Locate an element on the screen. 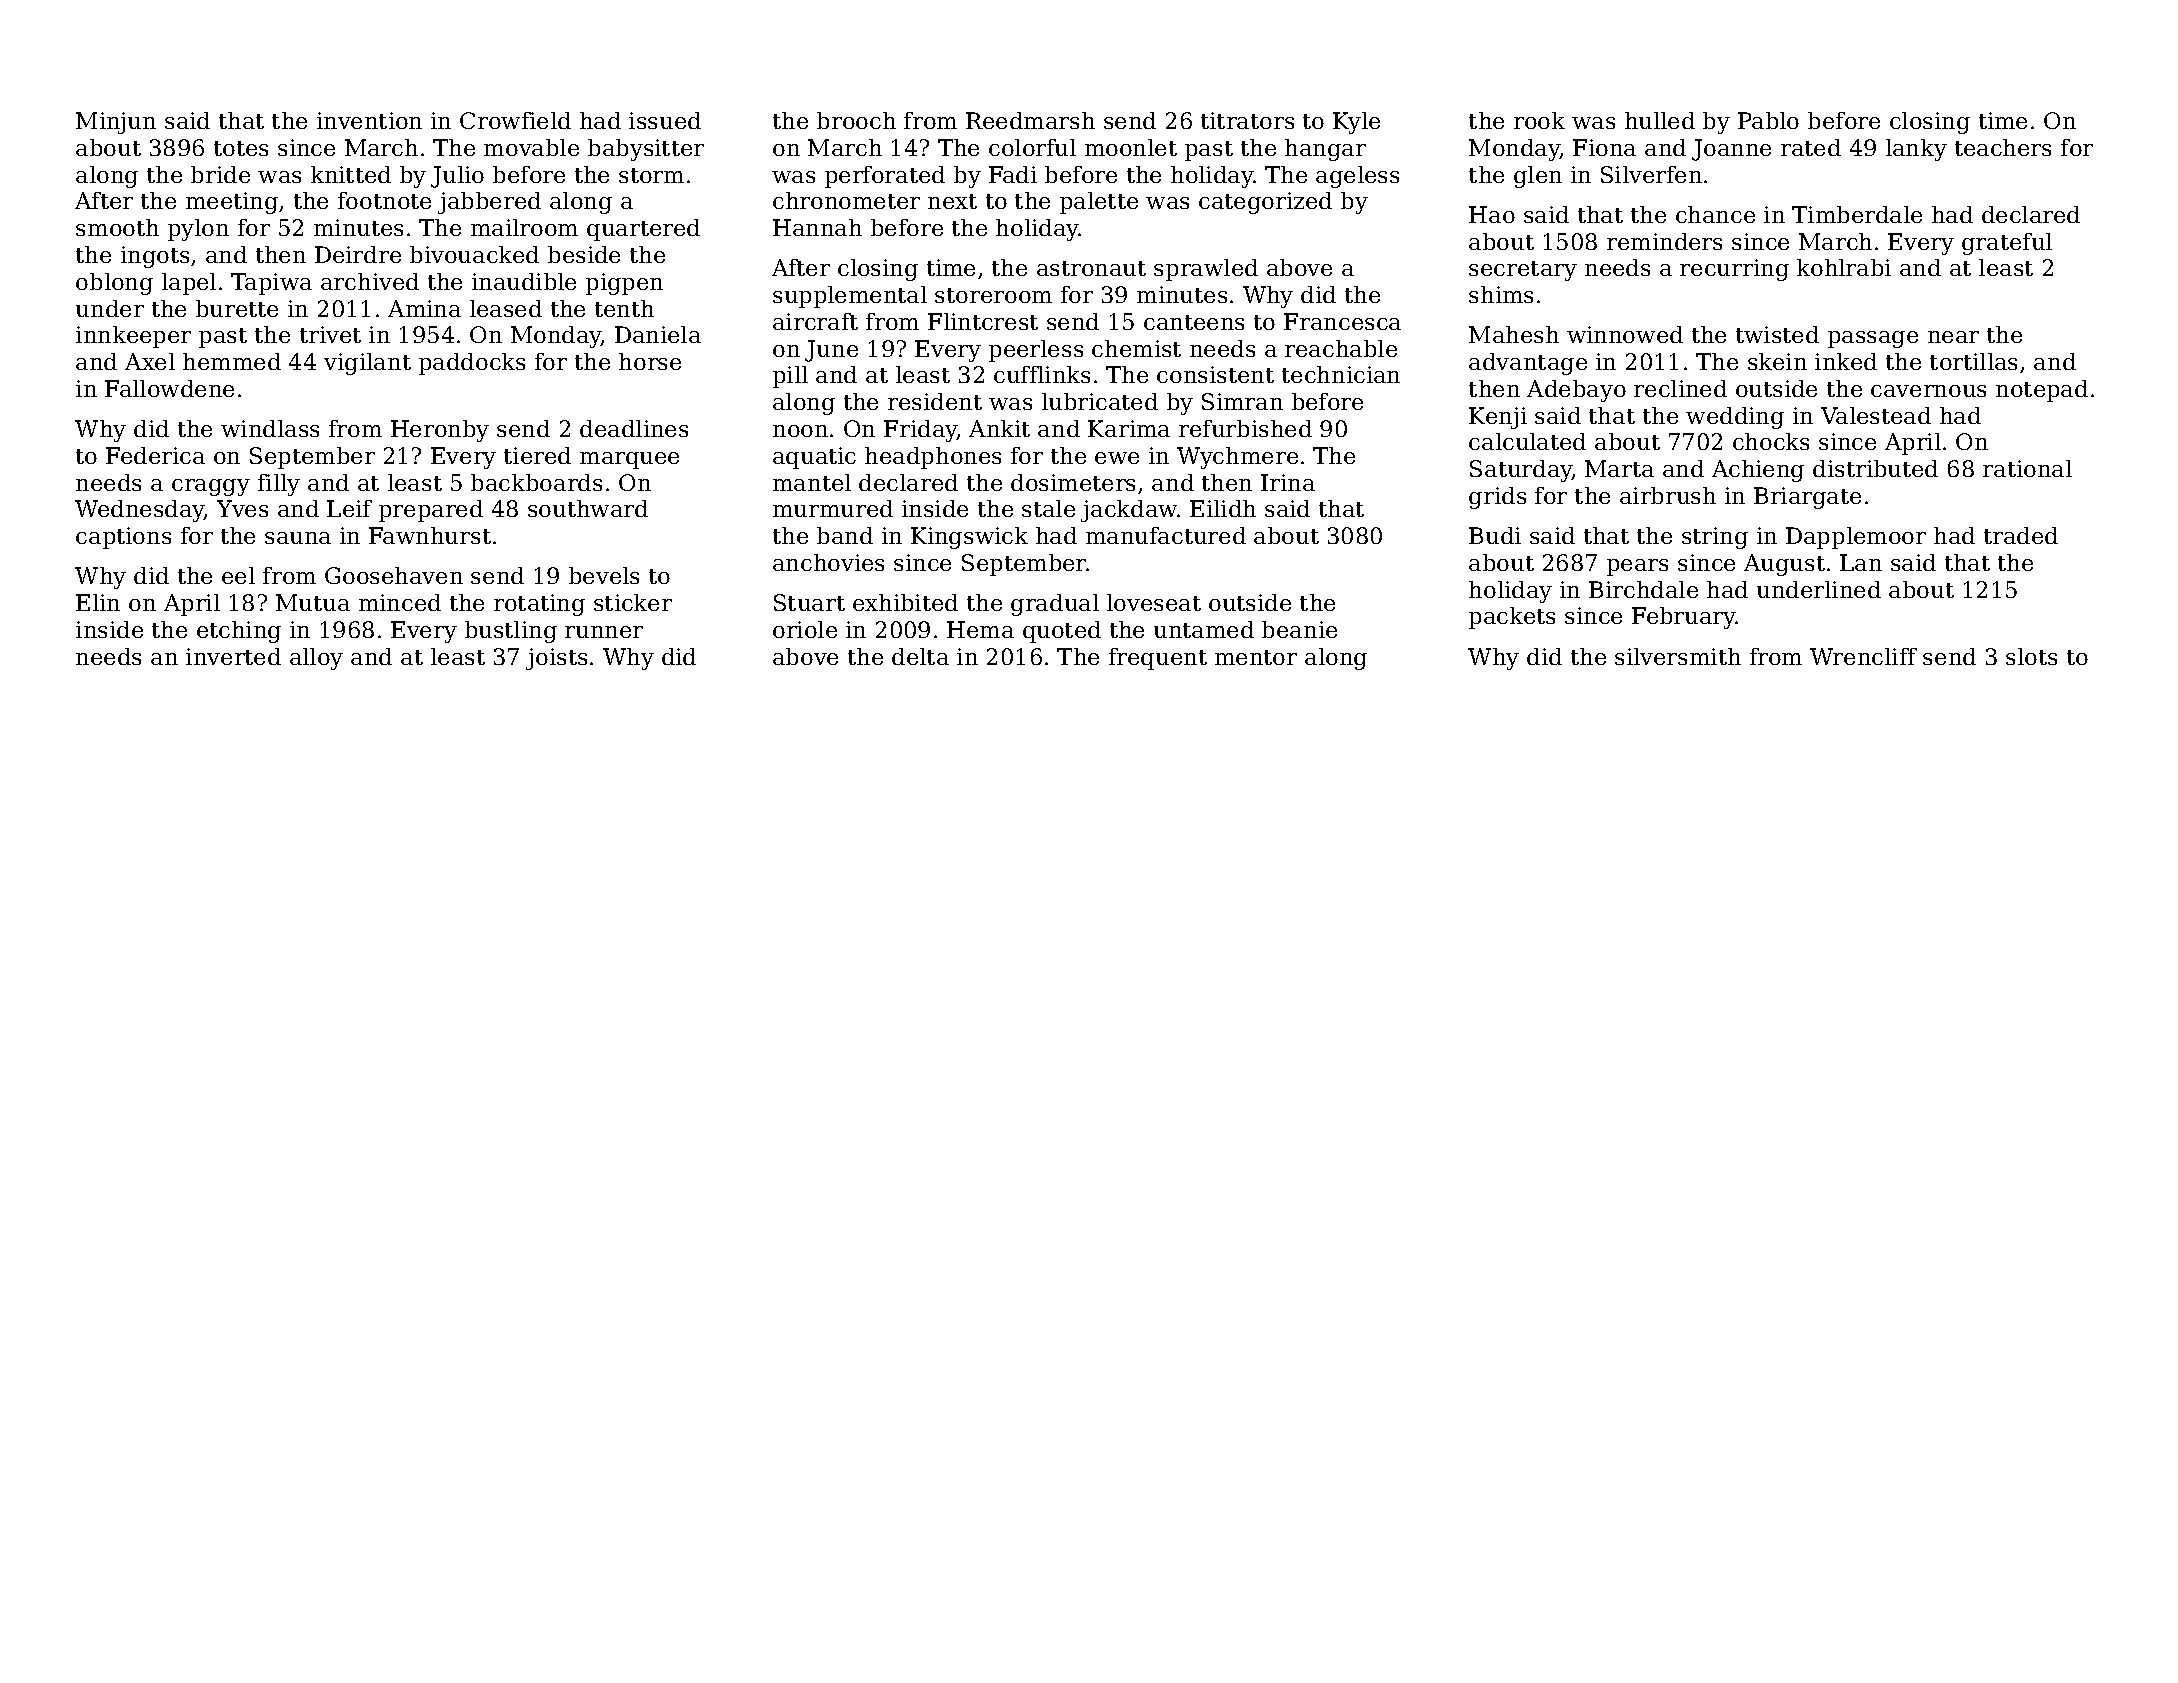 The image size is (2178, 1683). Wychmere is located at coordinates (1237, 458).
